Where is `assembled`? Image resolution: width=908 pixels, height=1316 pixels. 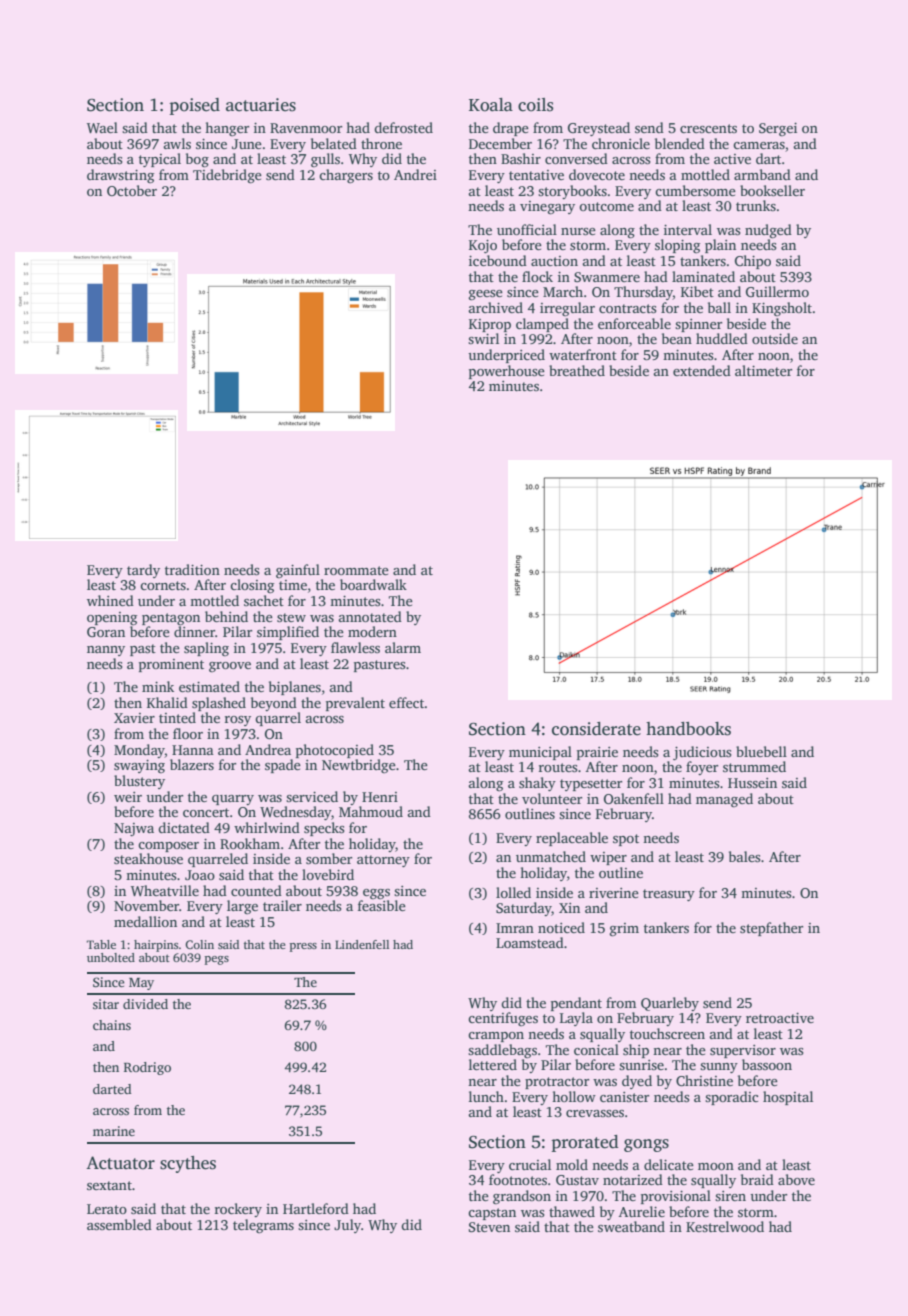 assembled is located at coordinates (119, 1224).
